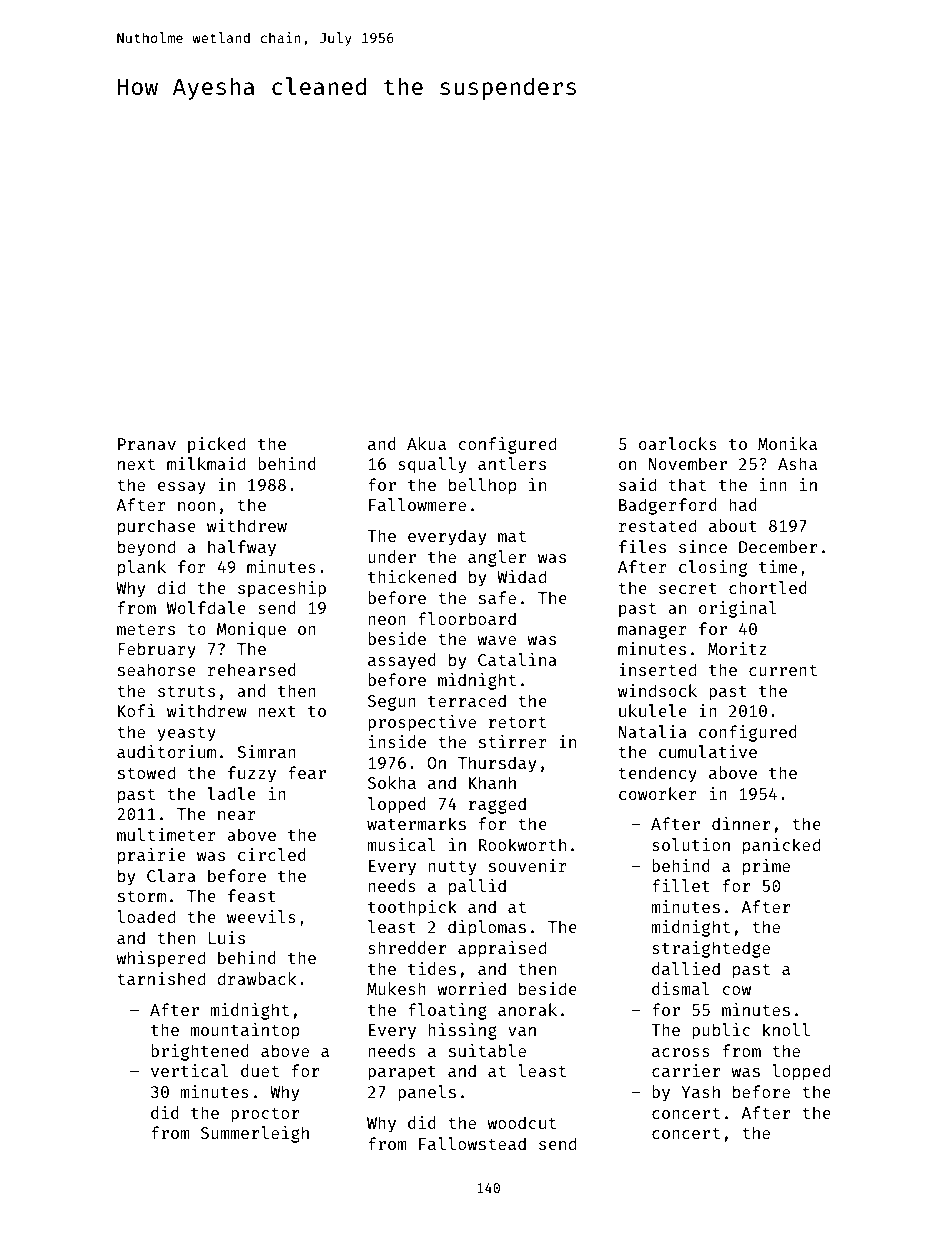  What do you see at coordinates (260, 1070) in the page?
I see `duet` at bounding box center [260, 1070].
